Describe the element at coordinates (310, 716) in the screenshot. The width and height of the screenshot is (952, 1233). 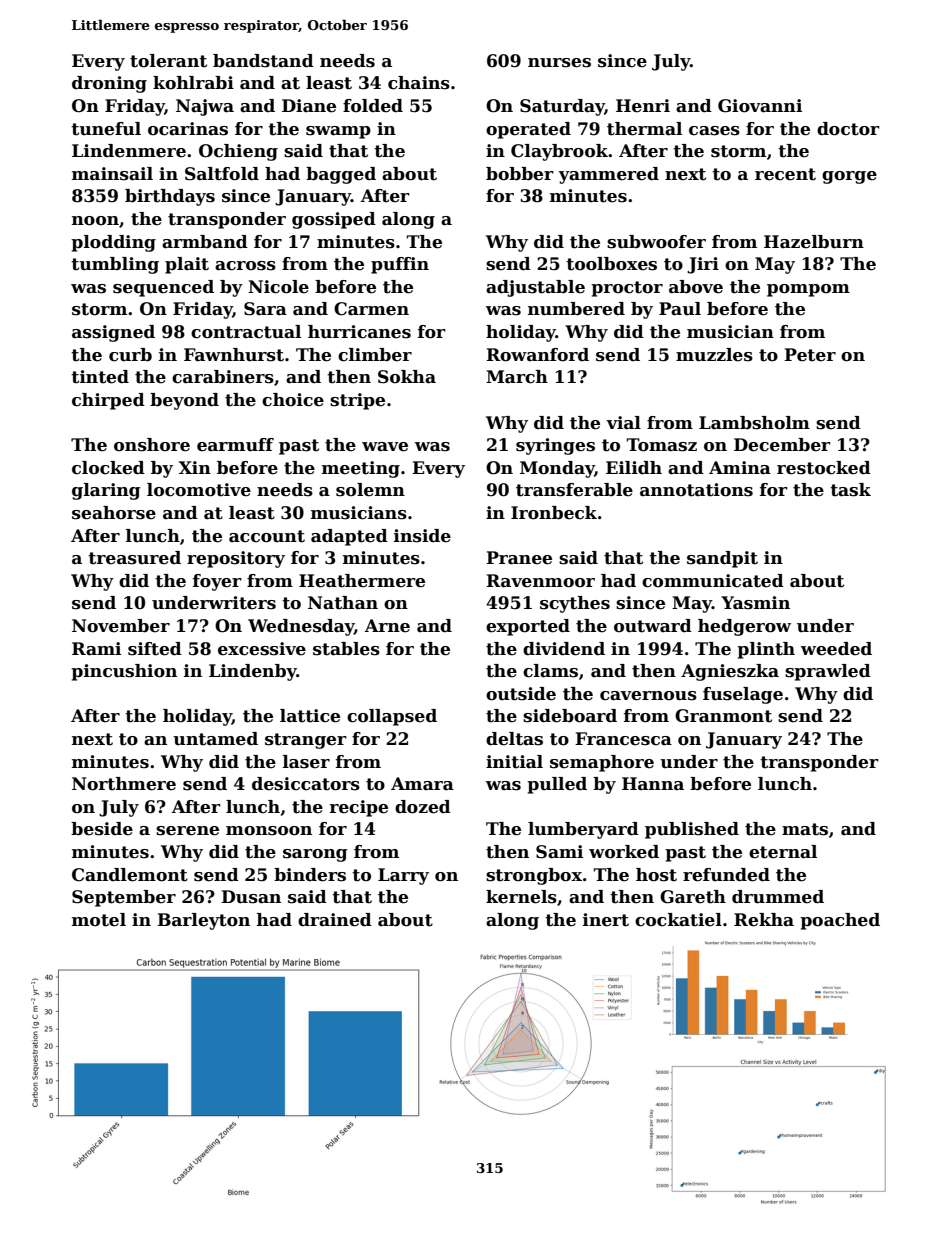
I see `lattice` at that location.
